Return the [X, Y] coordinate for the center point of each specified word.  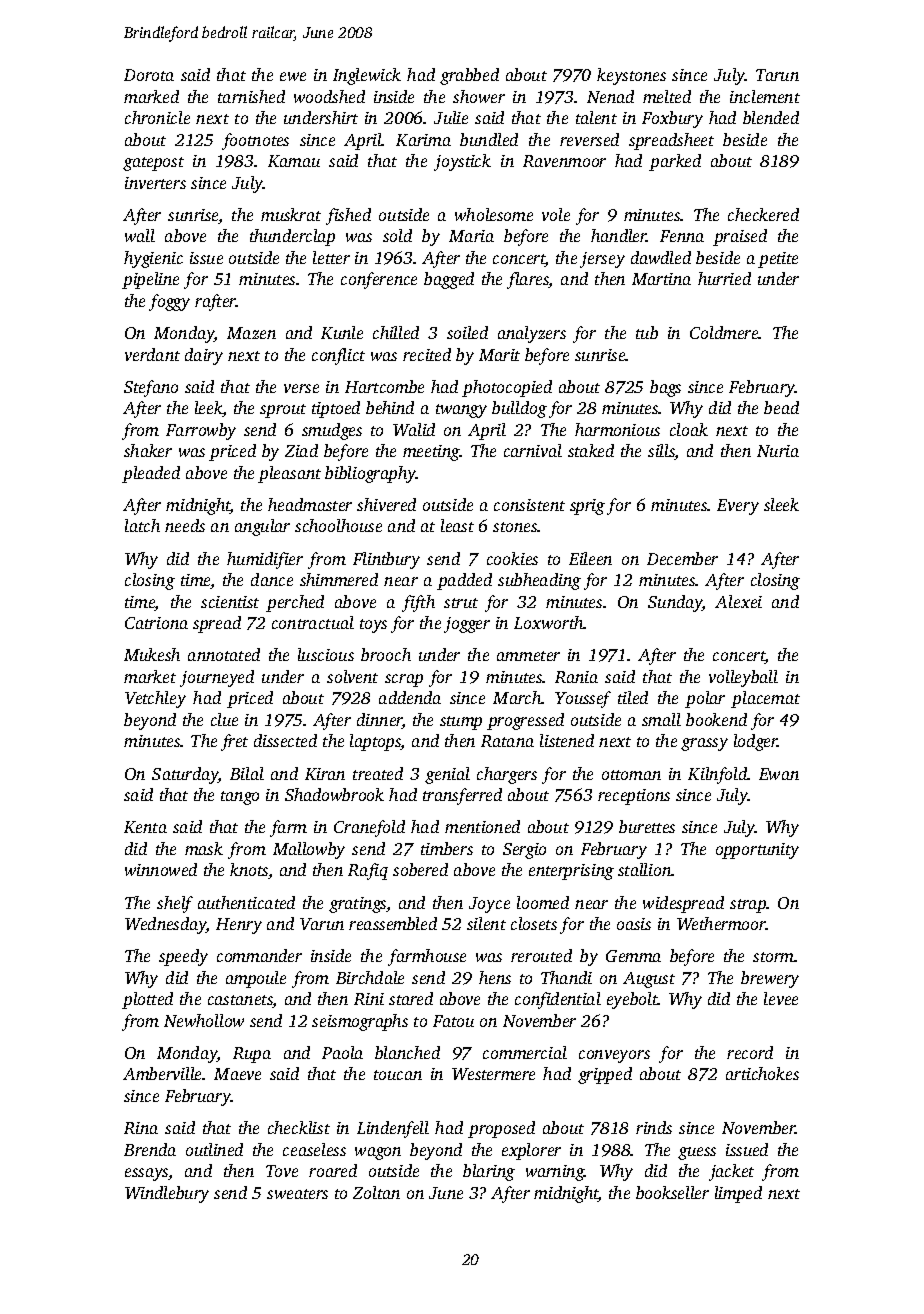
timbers [447, 848]
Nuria [778, 451]
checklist [299, 1127]
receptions [634, 797]
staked [591, 450]
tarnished [251, 96]
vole [556, 214]
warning [555, 1173]
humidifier [265, 560]
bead [781, 407]
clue [224, 719]
